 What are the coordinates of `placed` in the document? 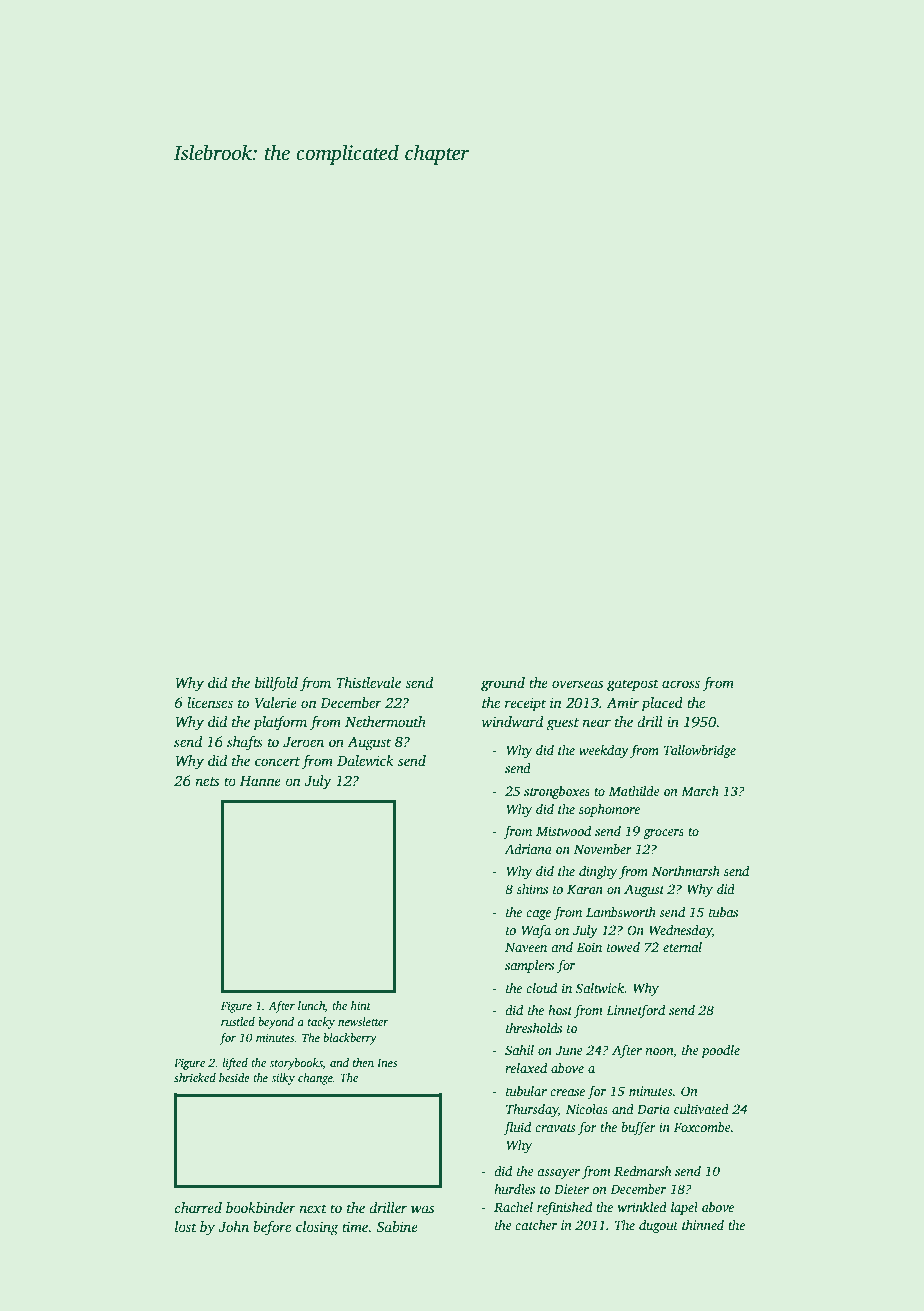 It's located at (662, 704).
